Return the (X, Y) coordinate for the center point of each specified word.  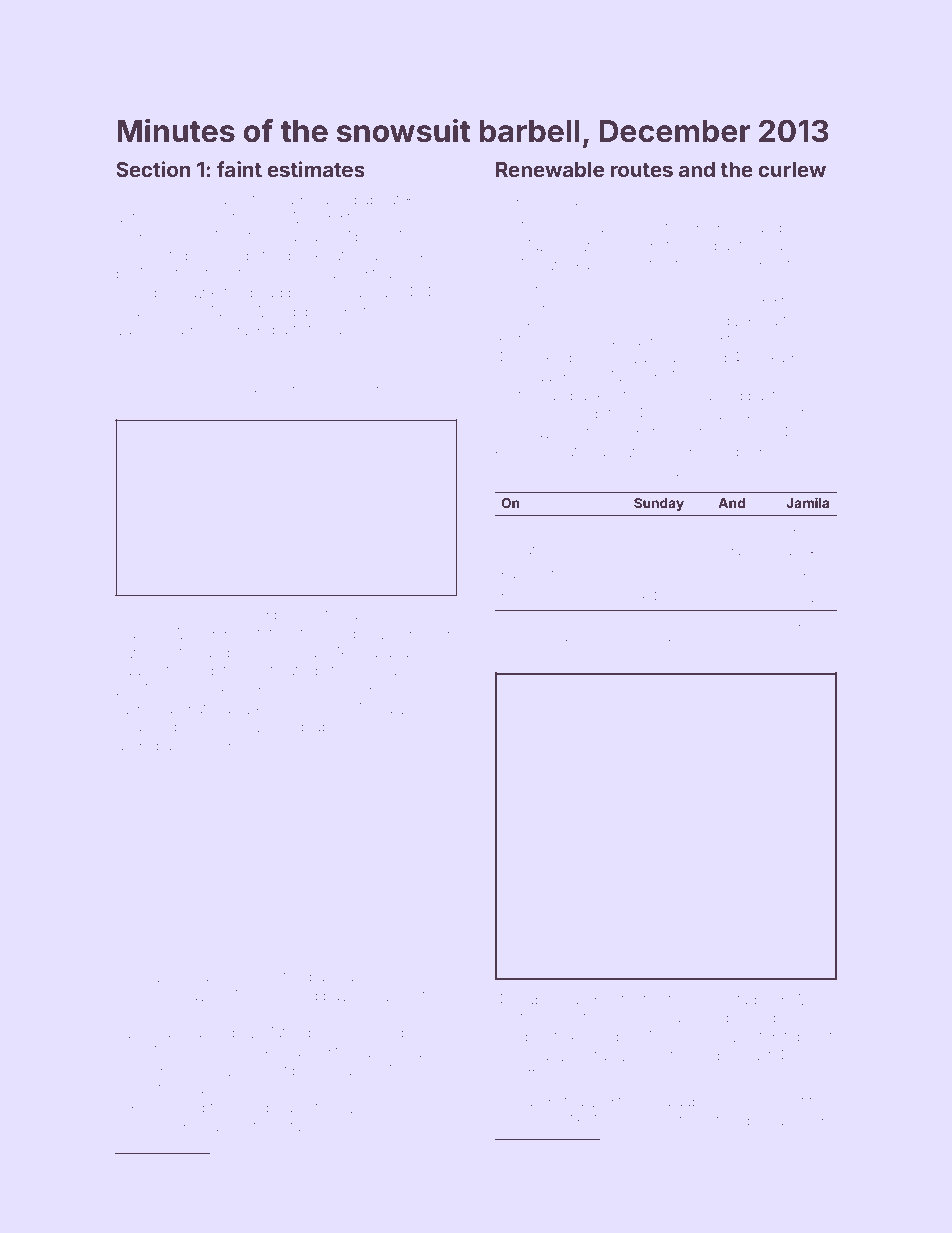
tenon (687, 1000)
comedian (299, 689)
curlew (792, 169)
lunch (359, 1070)
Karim (144, 389)
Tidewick (644, 627)
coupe (571, 230)
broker (518, 642)
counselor (185, 1014)
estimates (316, 169)
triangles (588, 1001)
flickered (424, 1165)
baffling (543, 415)
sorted (775, 414)
